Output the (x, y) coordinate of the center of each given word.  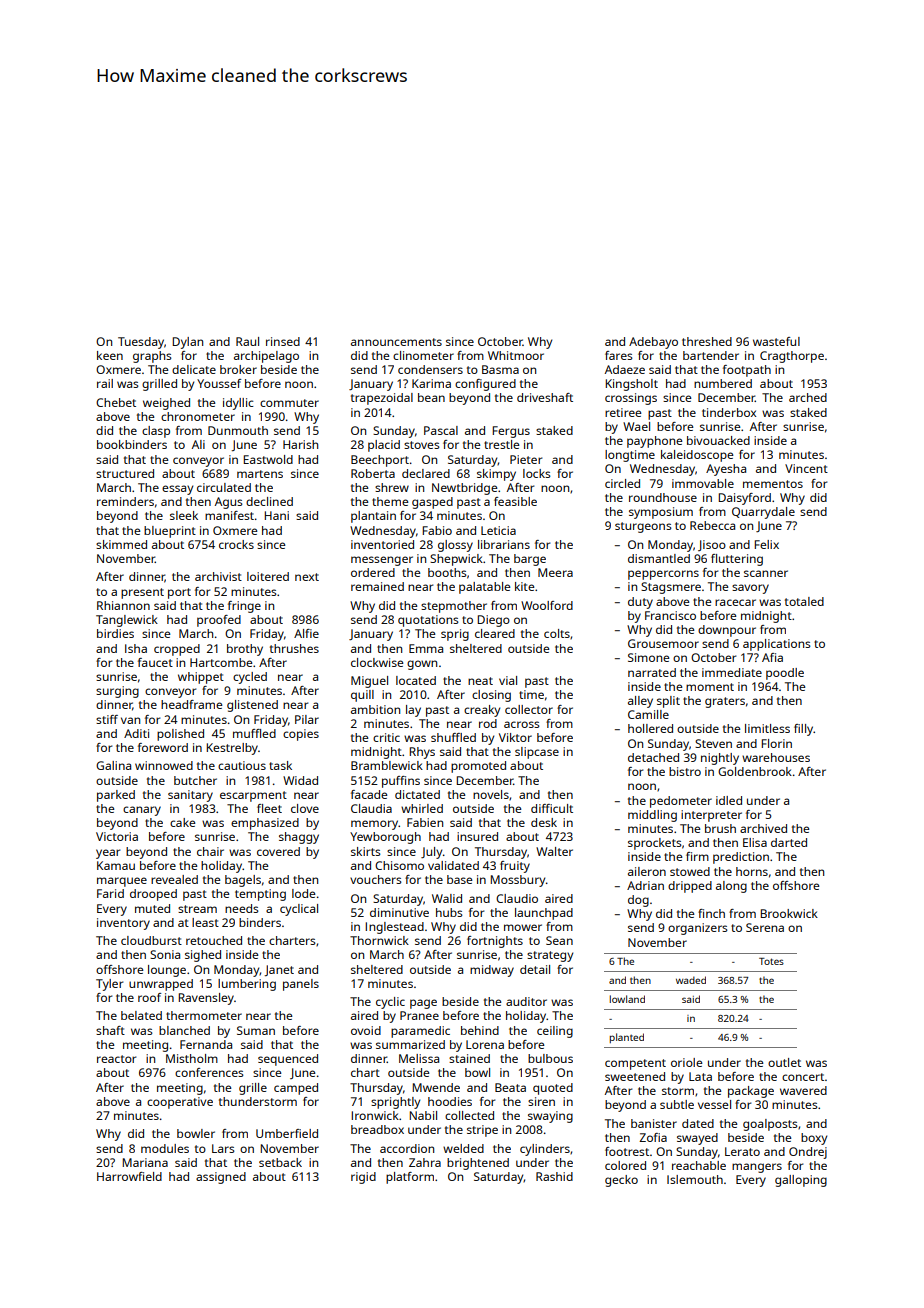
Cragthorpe (792, 357)
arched (808, 397)
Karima (431, 383)
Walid (447, 898)
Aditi (136, 733)
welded (463, 1148)
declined (269, 501)
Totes (771, 961)
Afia (772, 657)
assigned (221, 1178)
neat (480, 681)
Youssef (219, 383)
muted (152, 908)
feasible (515, 501)
